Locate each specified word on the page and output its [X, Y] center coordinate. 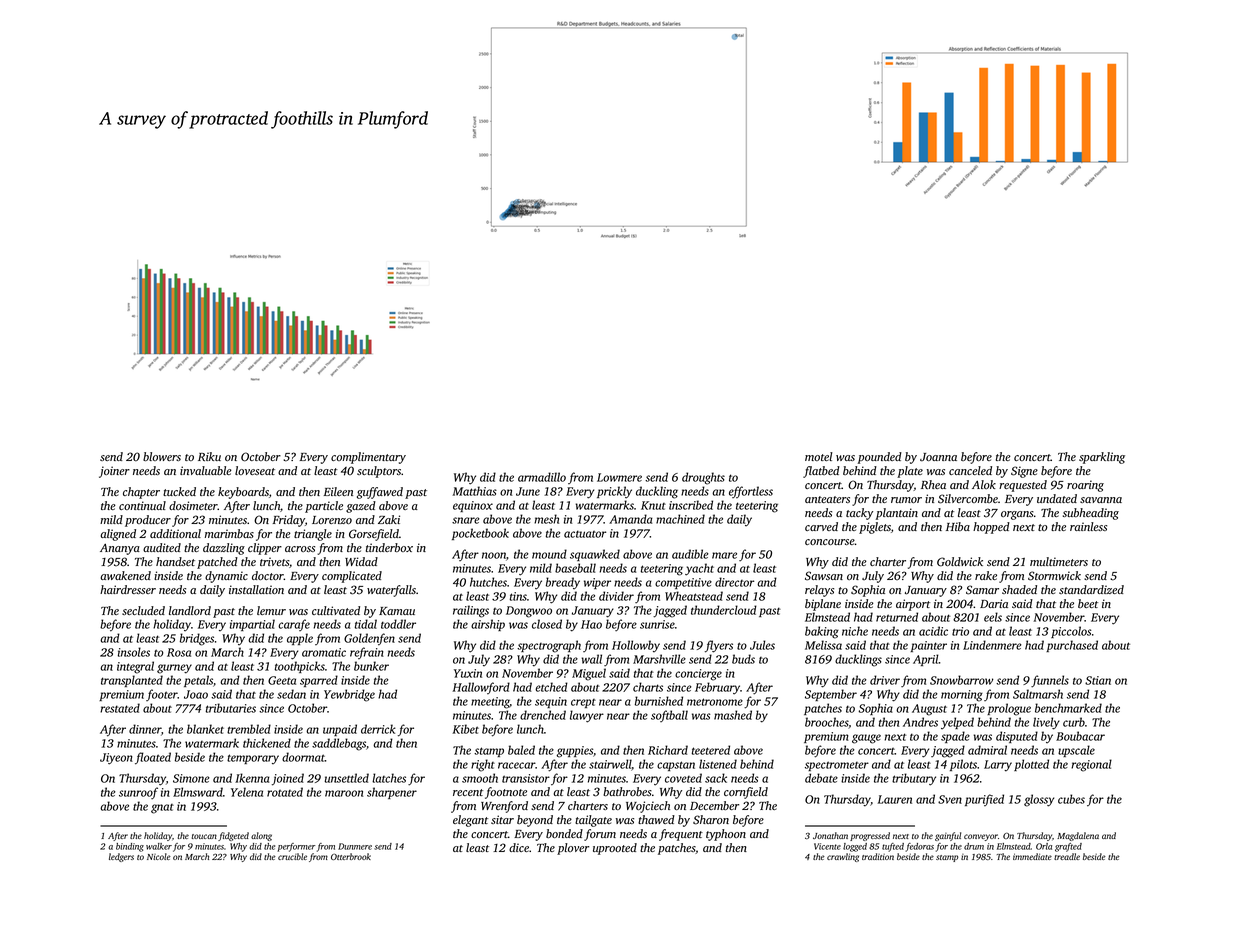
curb [1074, 722]
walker [159, 846]
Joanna [938, 457]
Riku [209, 457]
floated [153, 758]
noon [494, 555]
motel [819, 456]
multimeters [1059, 561]
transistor [526, 778]
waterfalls [391, 591]
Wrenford [504, 807]
